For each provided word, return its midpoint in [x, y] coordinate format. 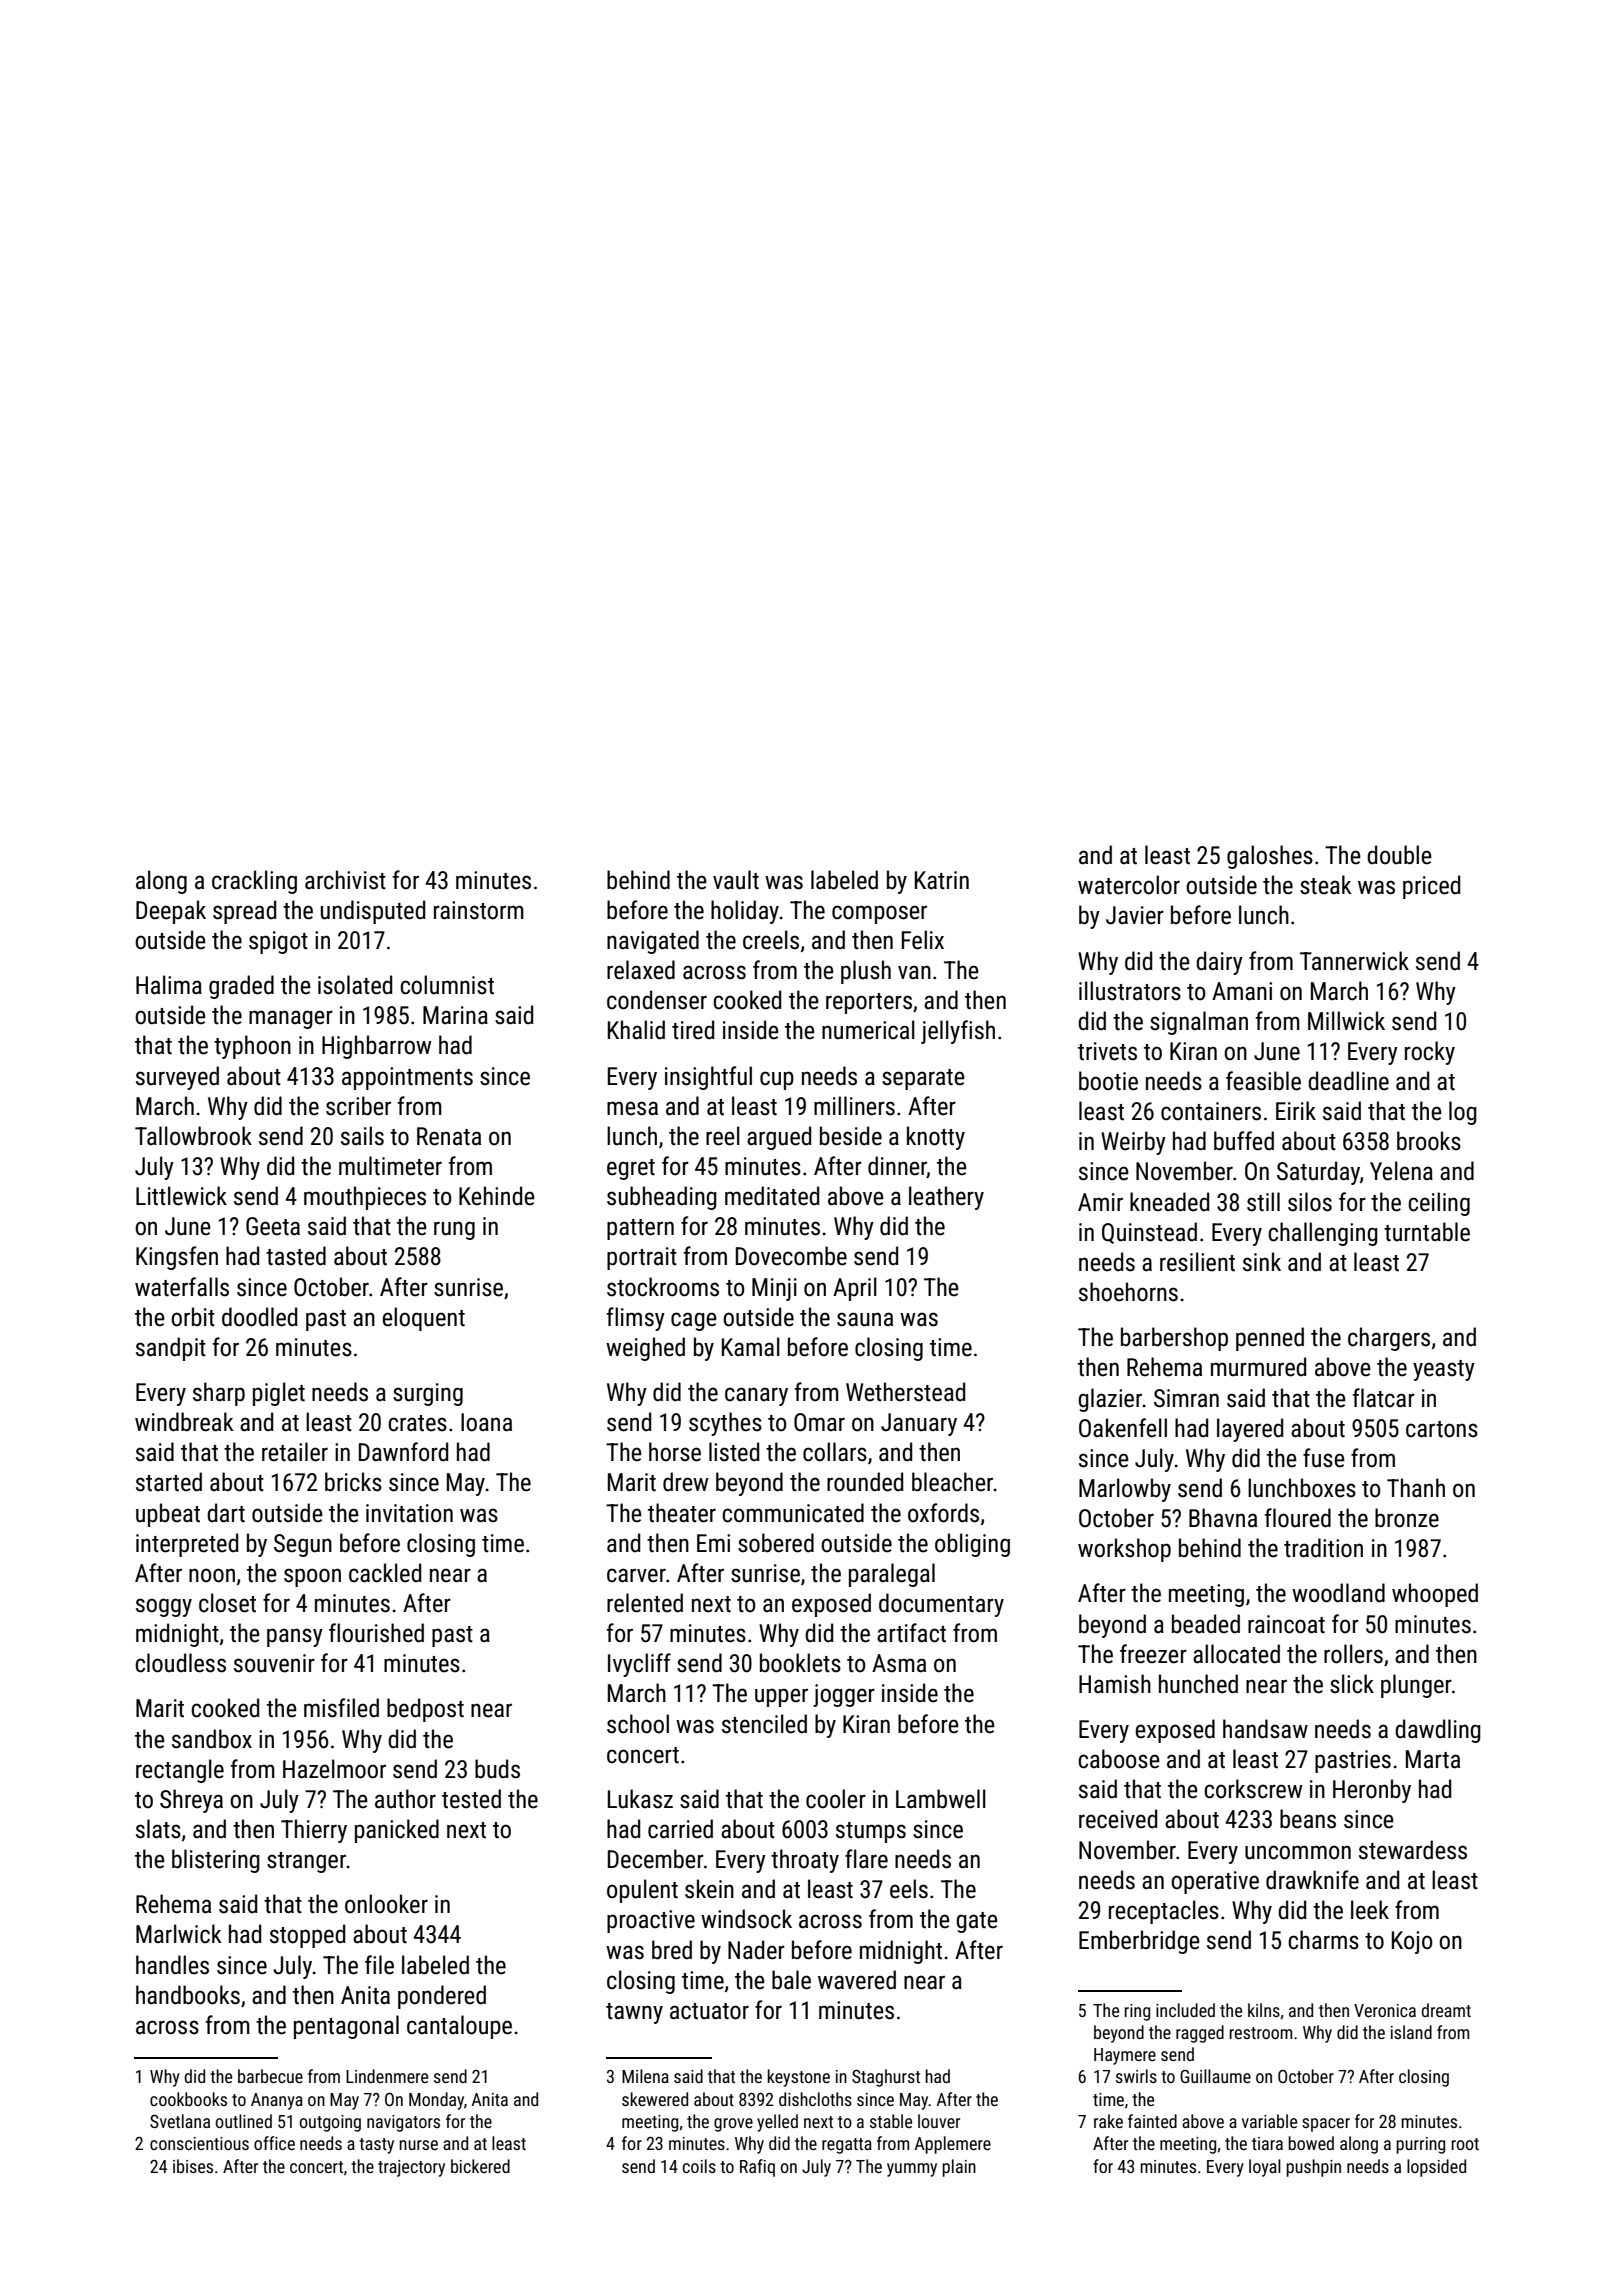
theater [682, 1513]
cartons [1442, 1429]
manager [291, 1019]
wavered [857, 1980]
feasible [1263, 1081]
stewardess [1413, 1850]
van [914, 972]
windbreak [184, 1422]
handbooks [188, 1995]
